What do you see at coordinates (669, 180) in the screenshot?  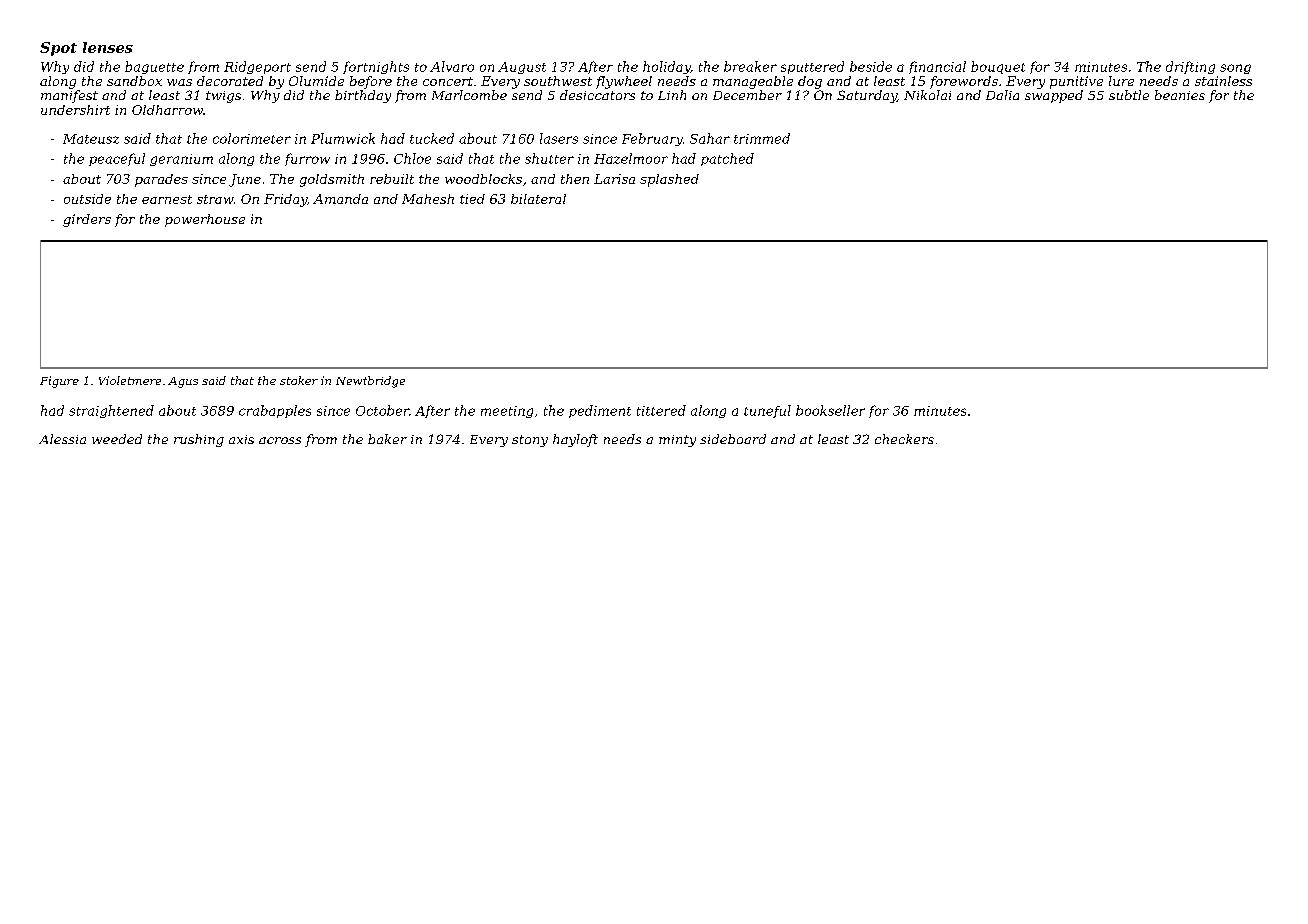 I see `splashed` at bounding box center [669, 180].
